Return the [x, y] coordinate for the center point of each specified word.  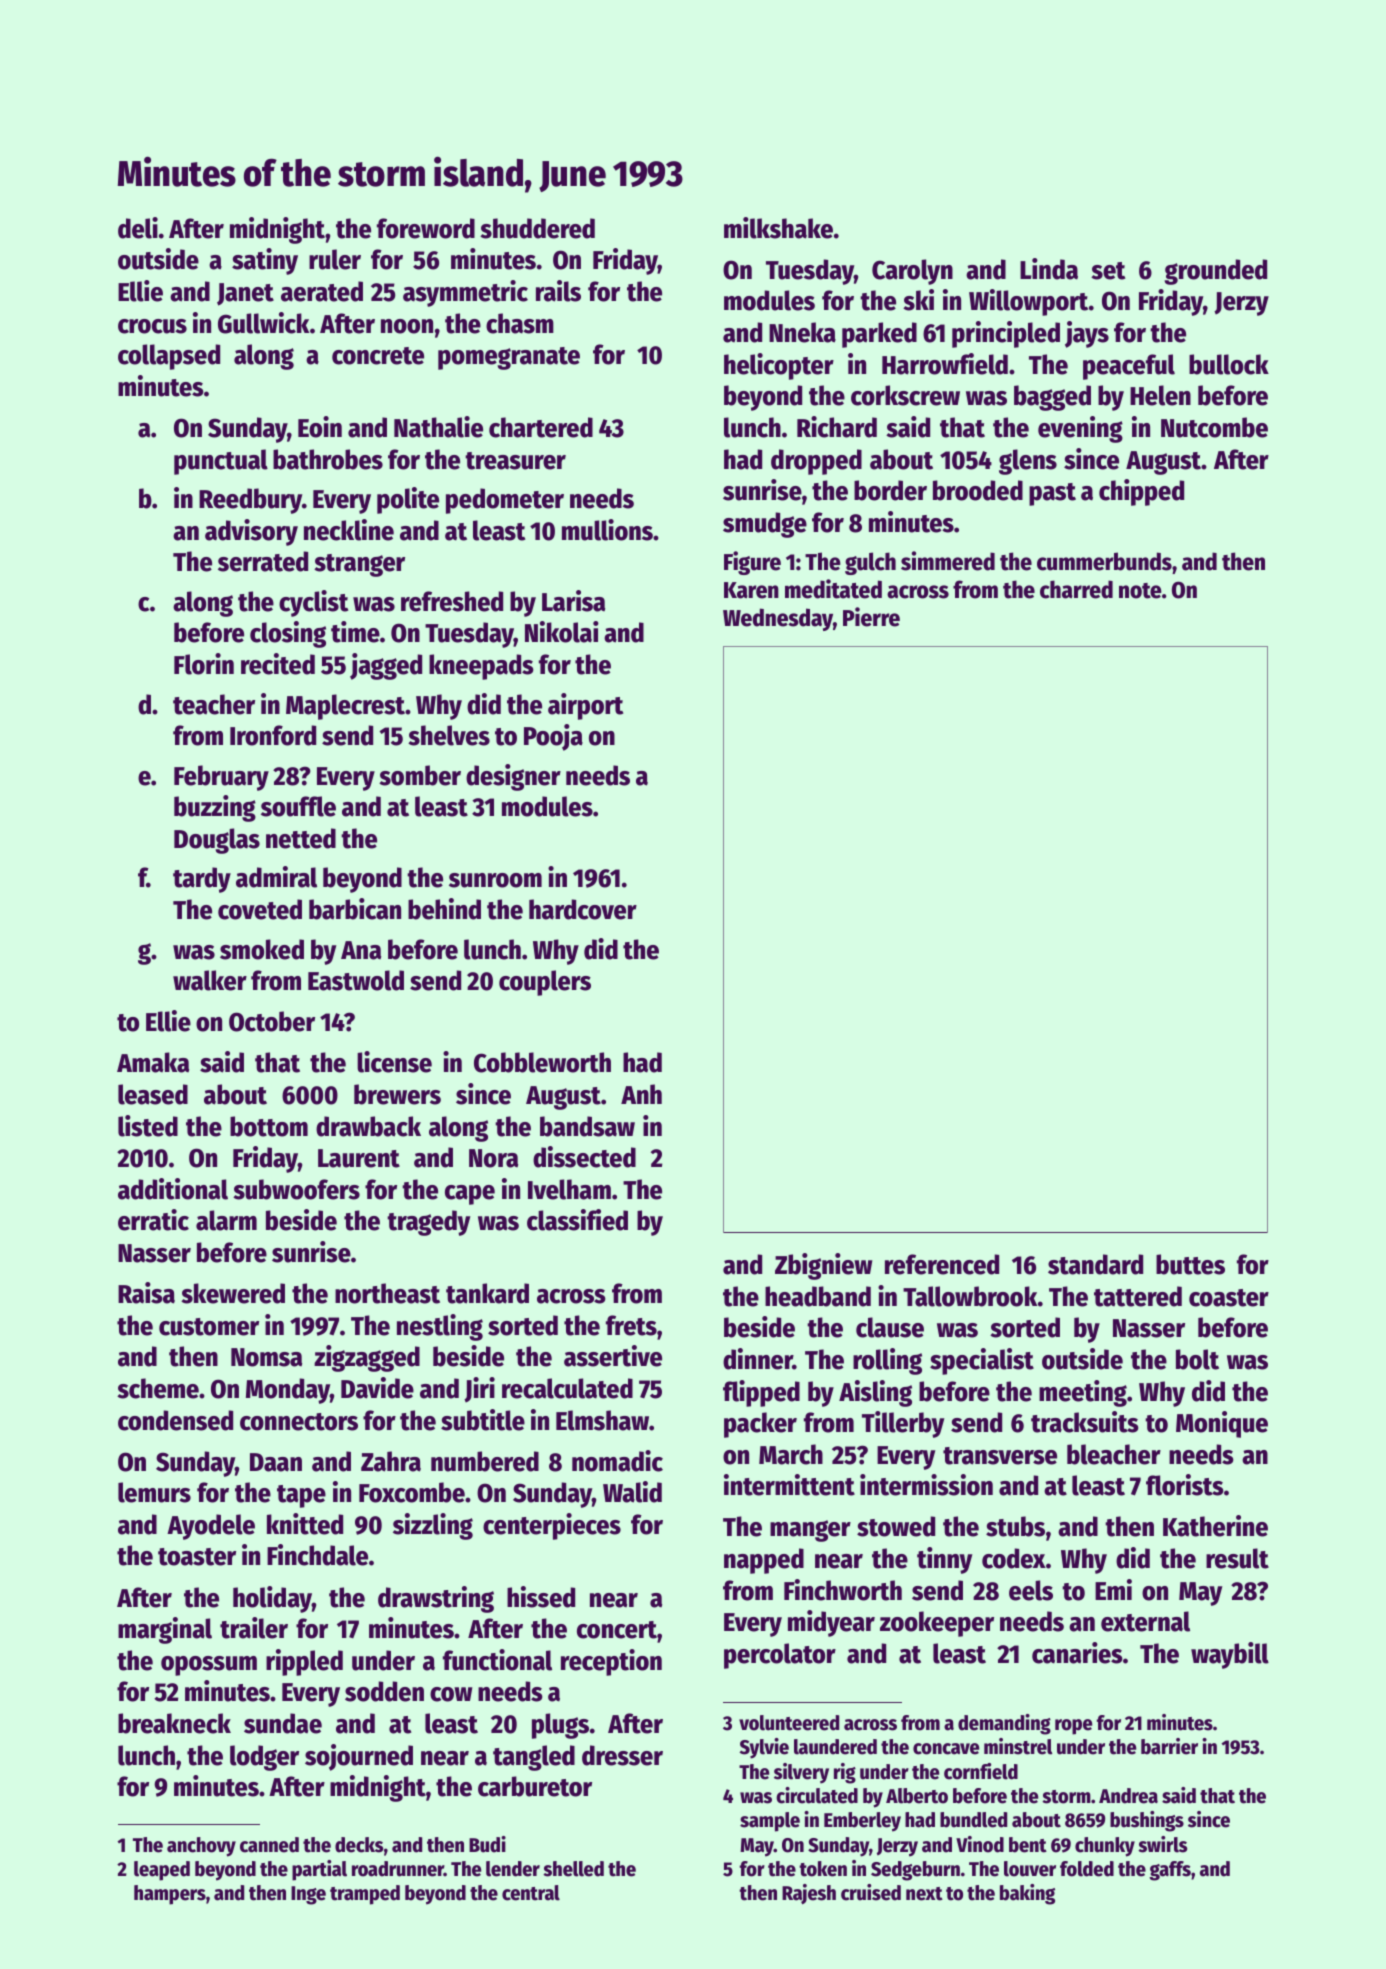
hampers [170, 1895]
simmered [948, 561]
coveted [260, 909]
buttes [1190, 1264]
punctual [221, 462]
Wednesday [778, 619]
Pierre [871, 617]
